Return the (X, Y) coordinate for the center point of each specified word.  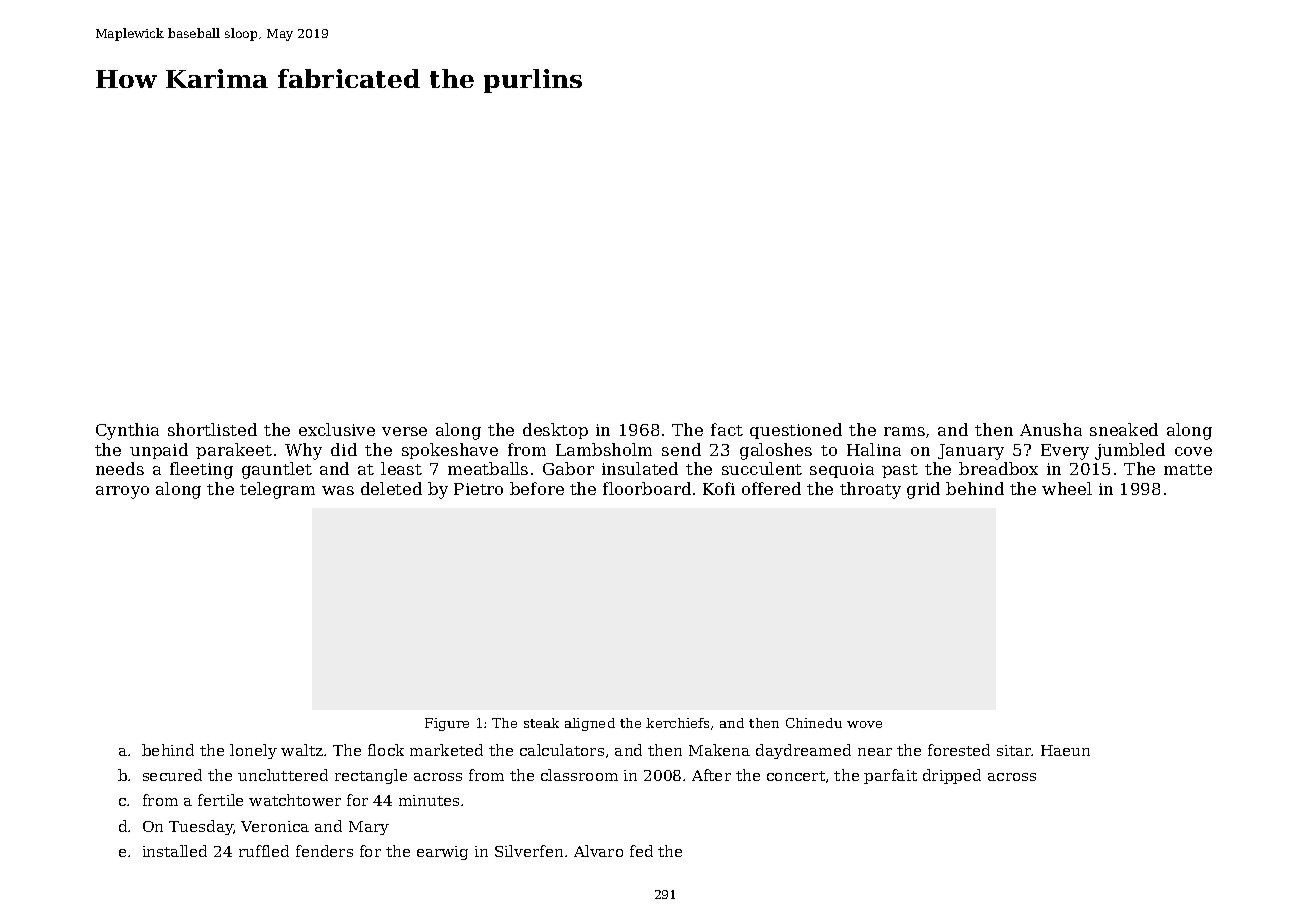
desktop (555, 431)
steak (541, 723)
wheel (1067, 488)
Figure (447, 724)
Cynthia (127, 431)
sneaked (1124, 429)
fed (641, 851)
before (537, 488)
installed (175, 851)
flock (386, 750)
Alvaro (598, 851)
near (875, 752)
